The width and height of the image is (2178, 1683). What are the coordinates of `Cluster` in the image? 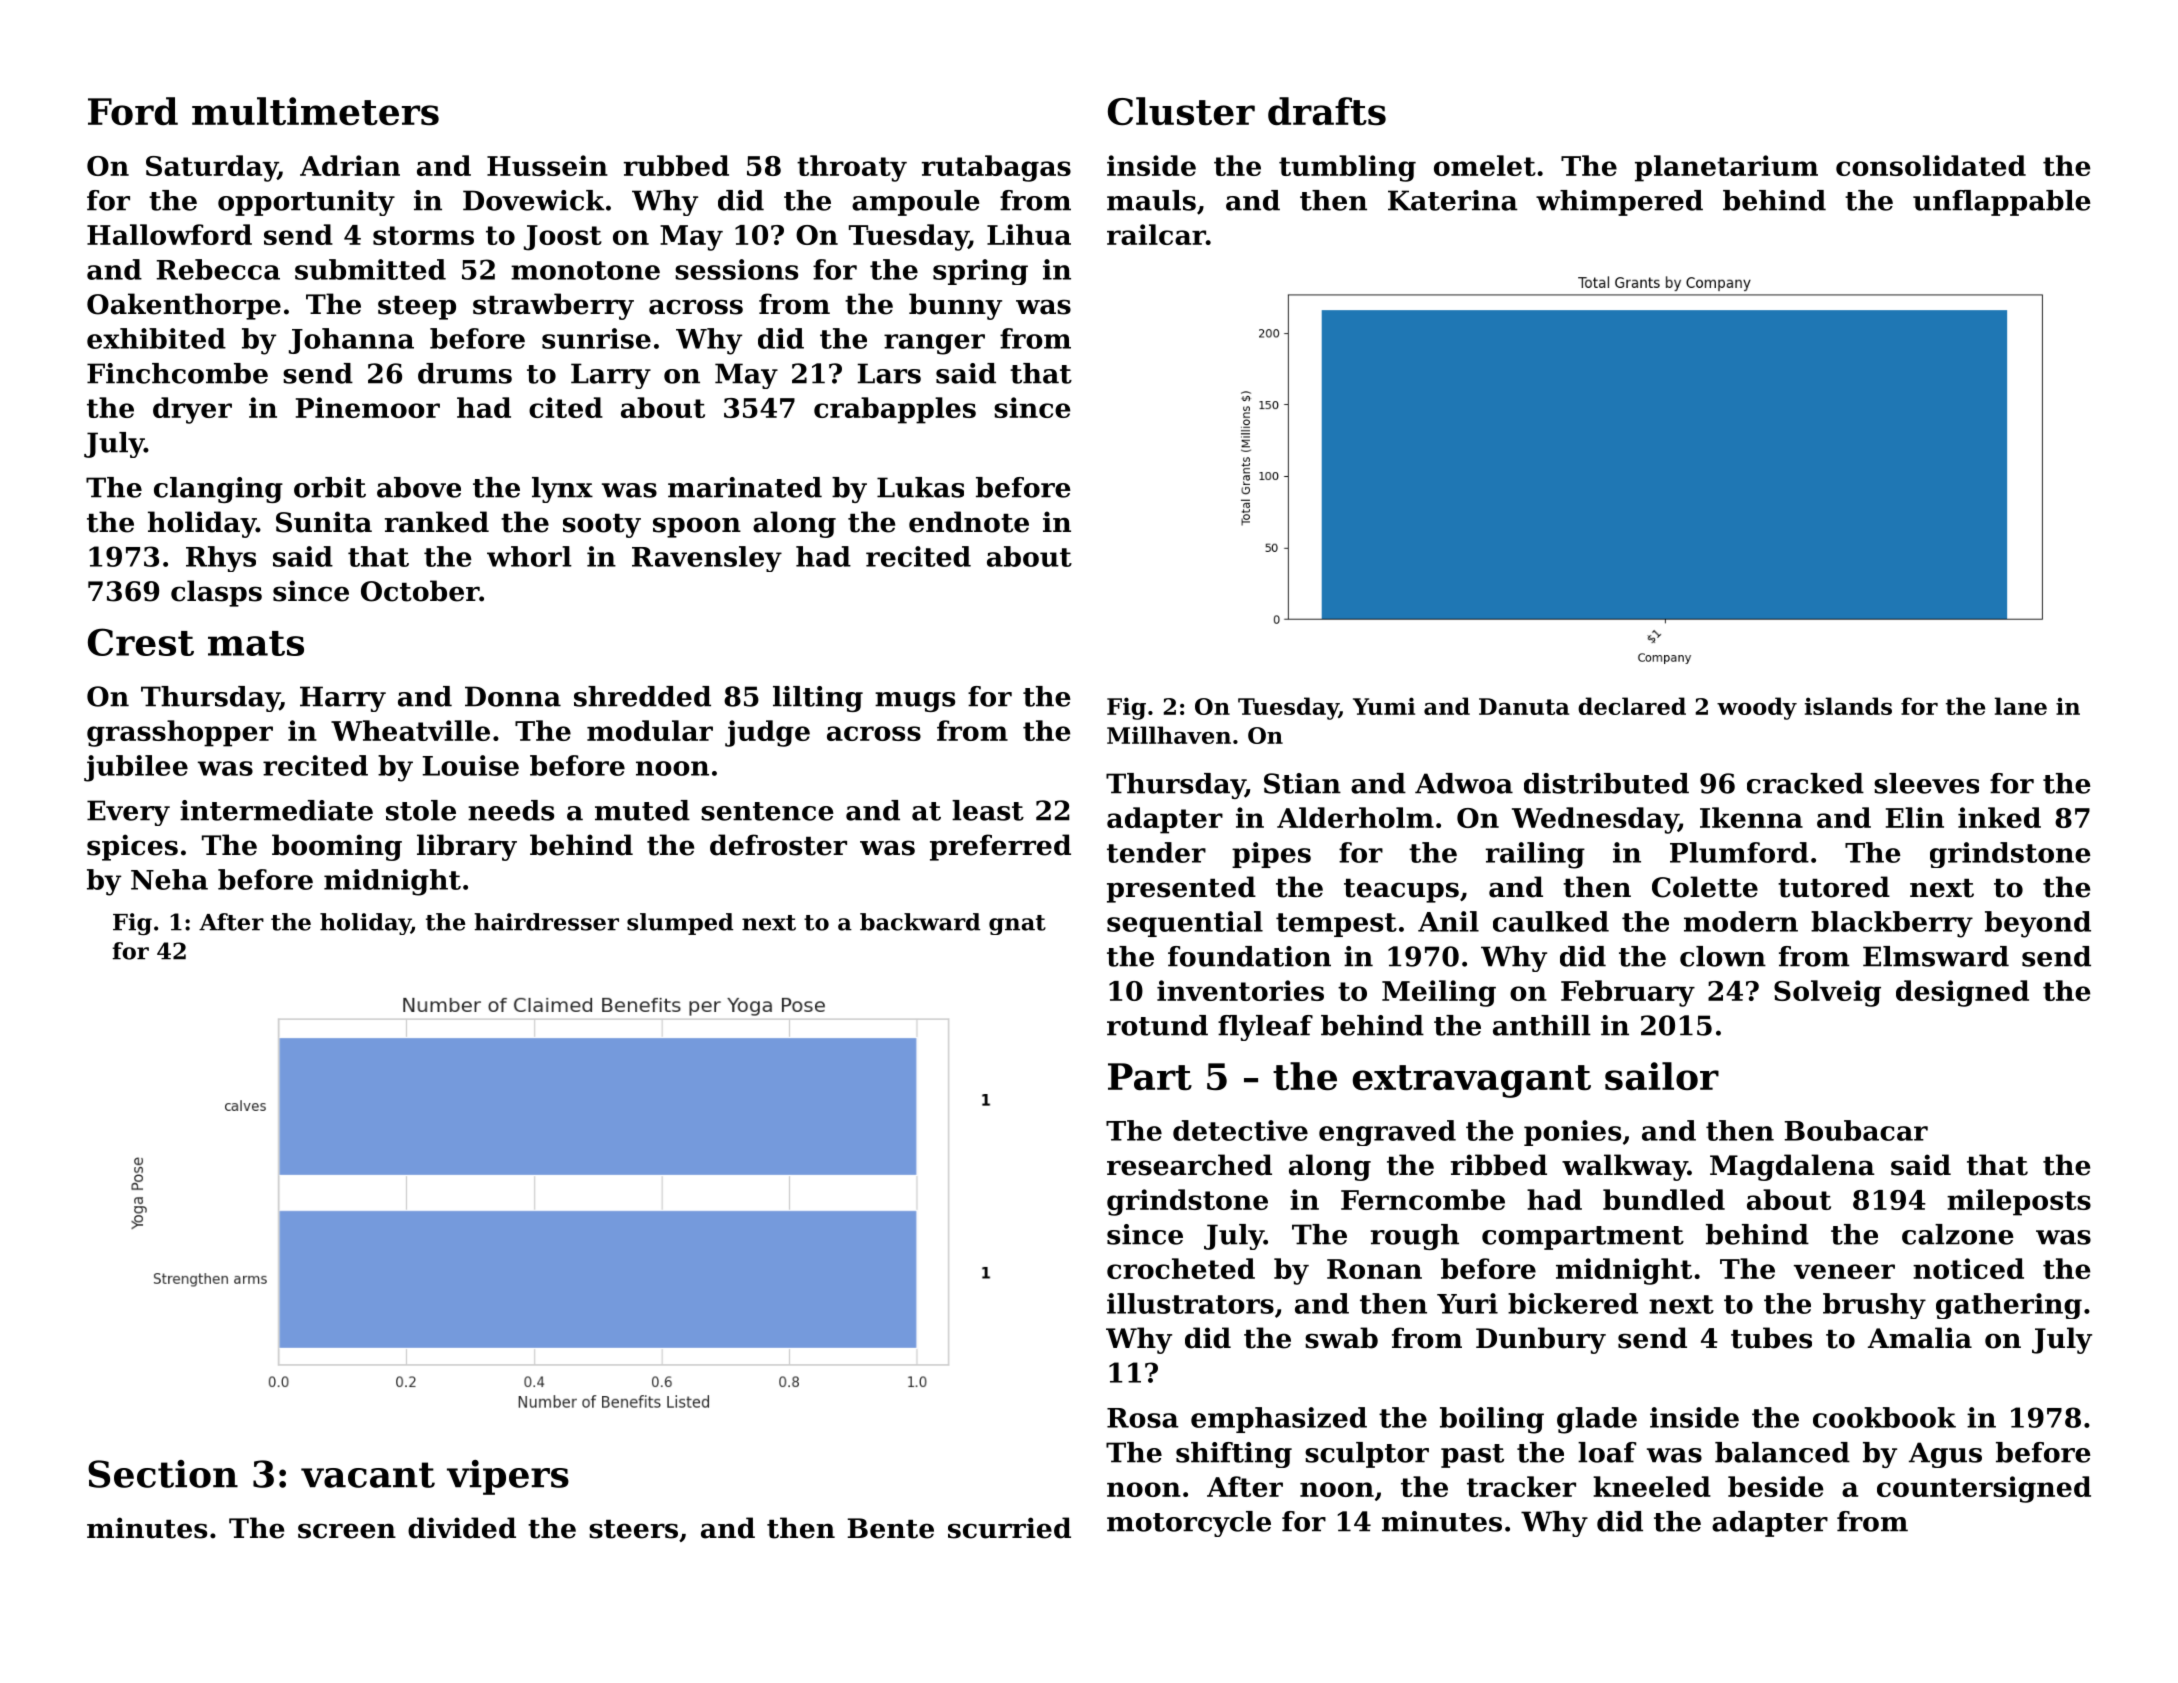 It's located at (1181, 111).
